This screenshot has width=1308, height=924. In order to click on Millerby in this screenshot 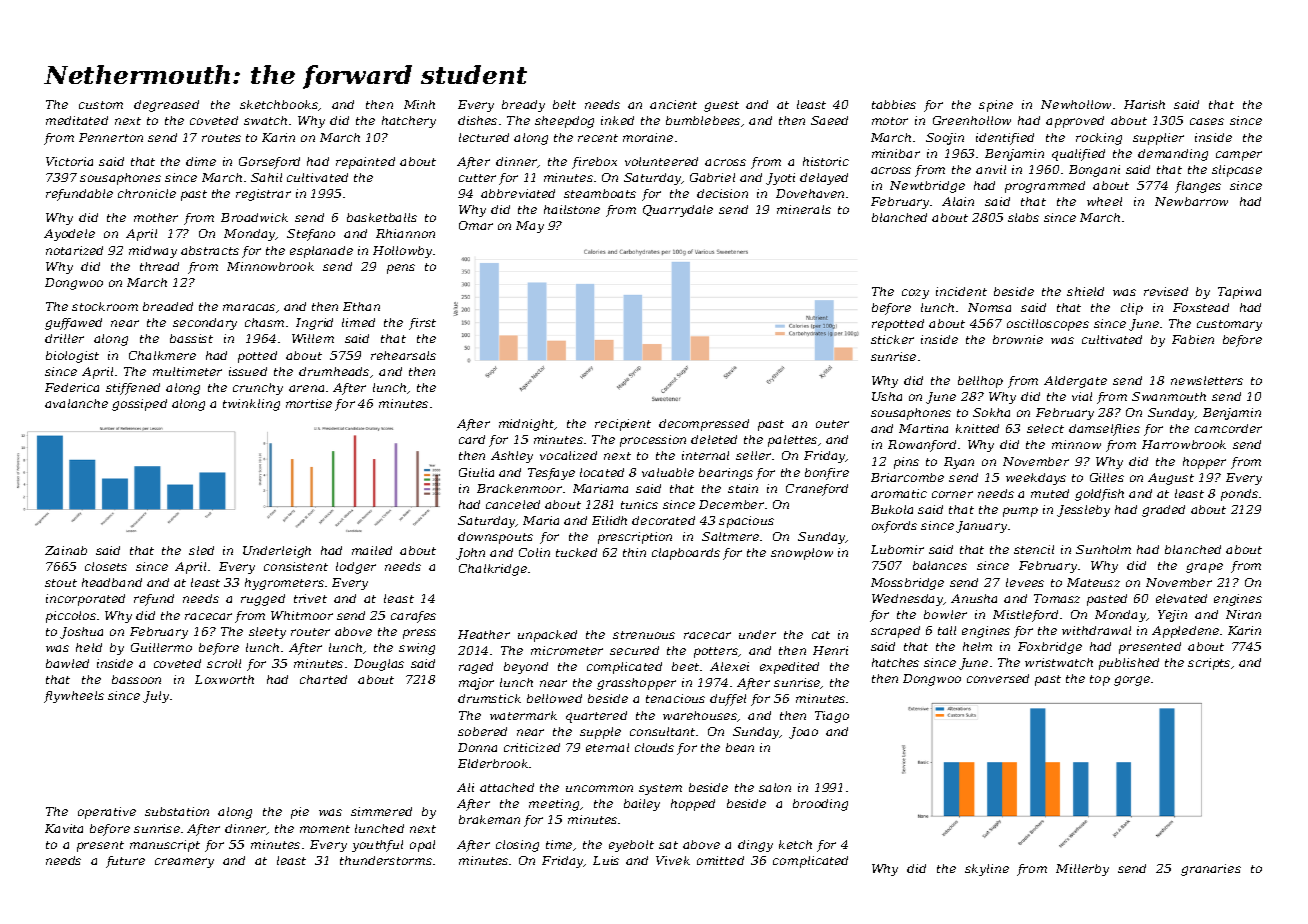, I will do `click(1082, 870)`.
